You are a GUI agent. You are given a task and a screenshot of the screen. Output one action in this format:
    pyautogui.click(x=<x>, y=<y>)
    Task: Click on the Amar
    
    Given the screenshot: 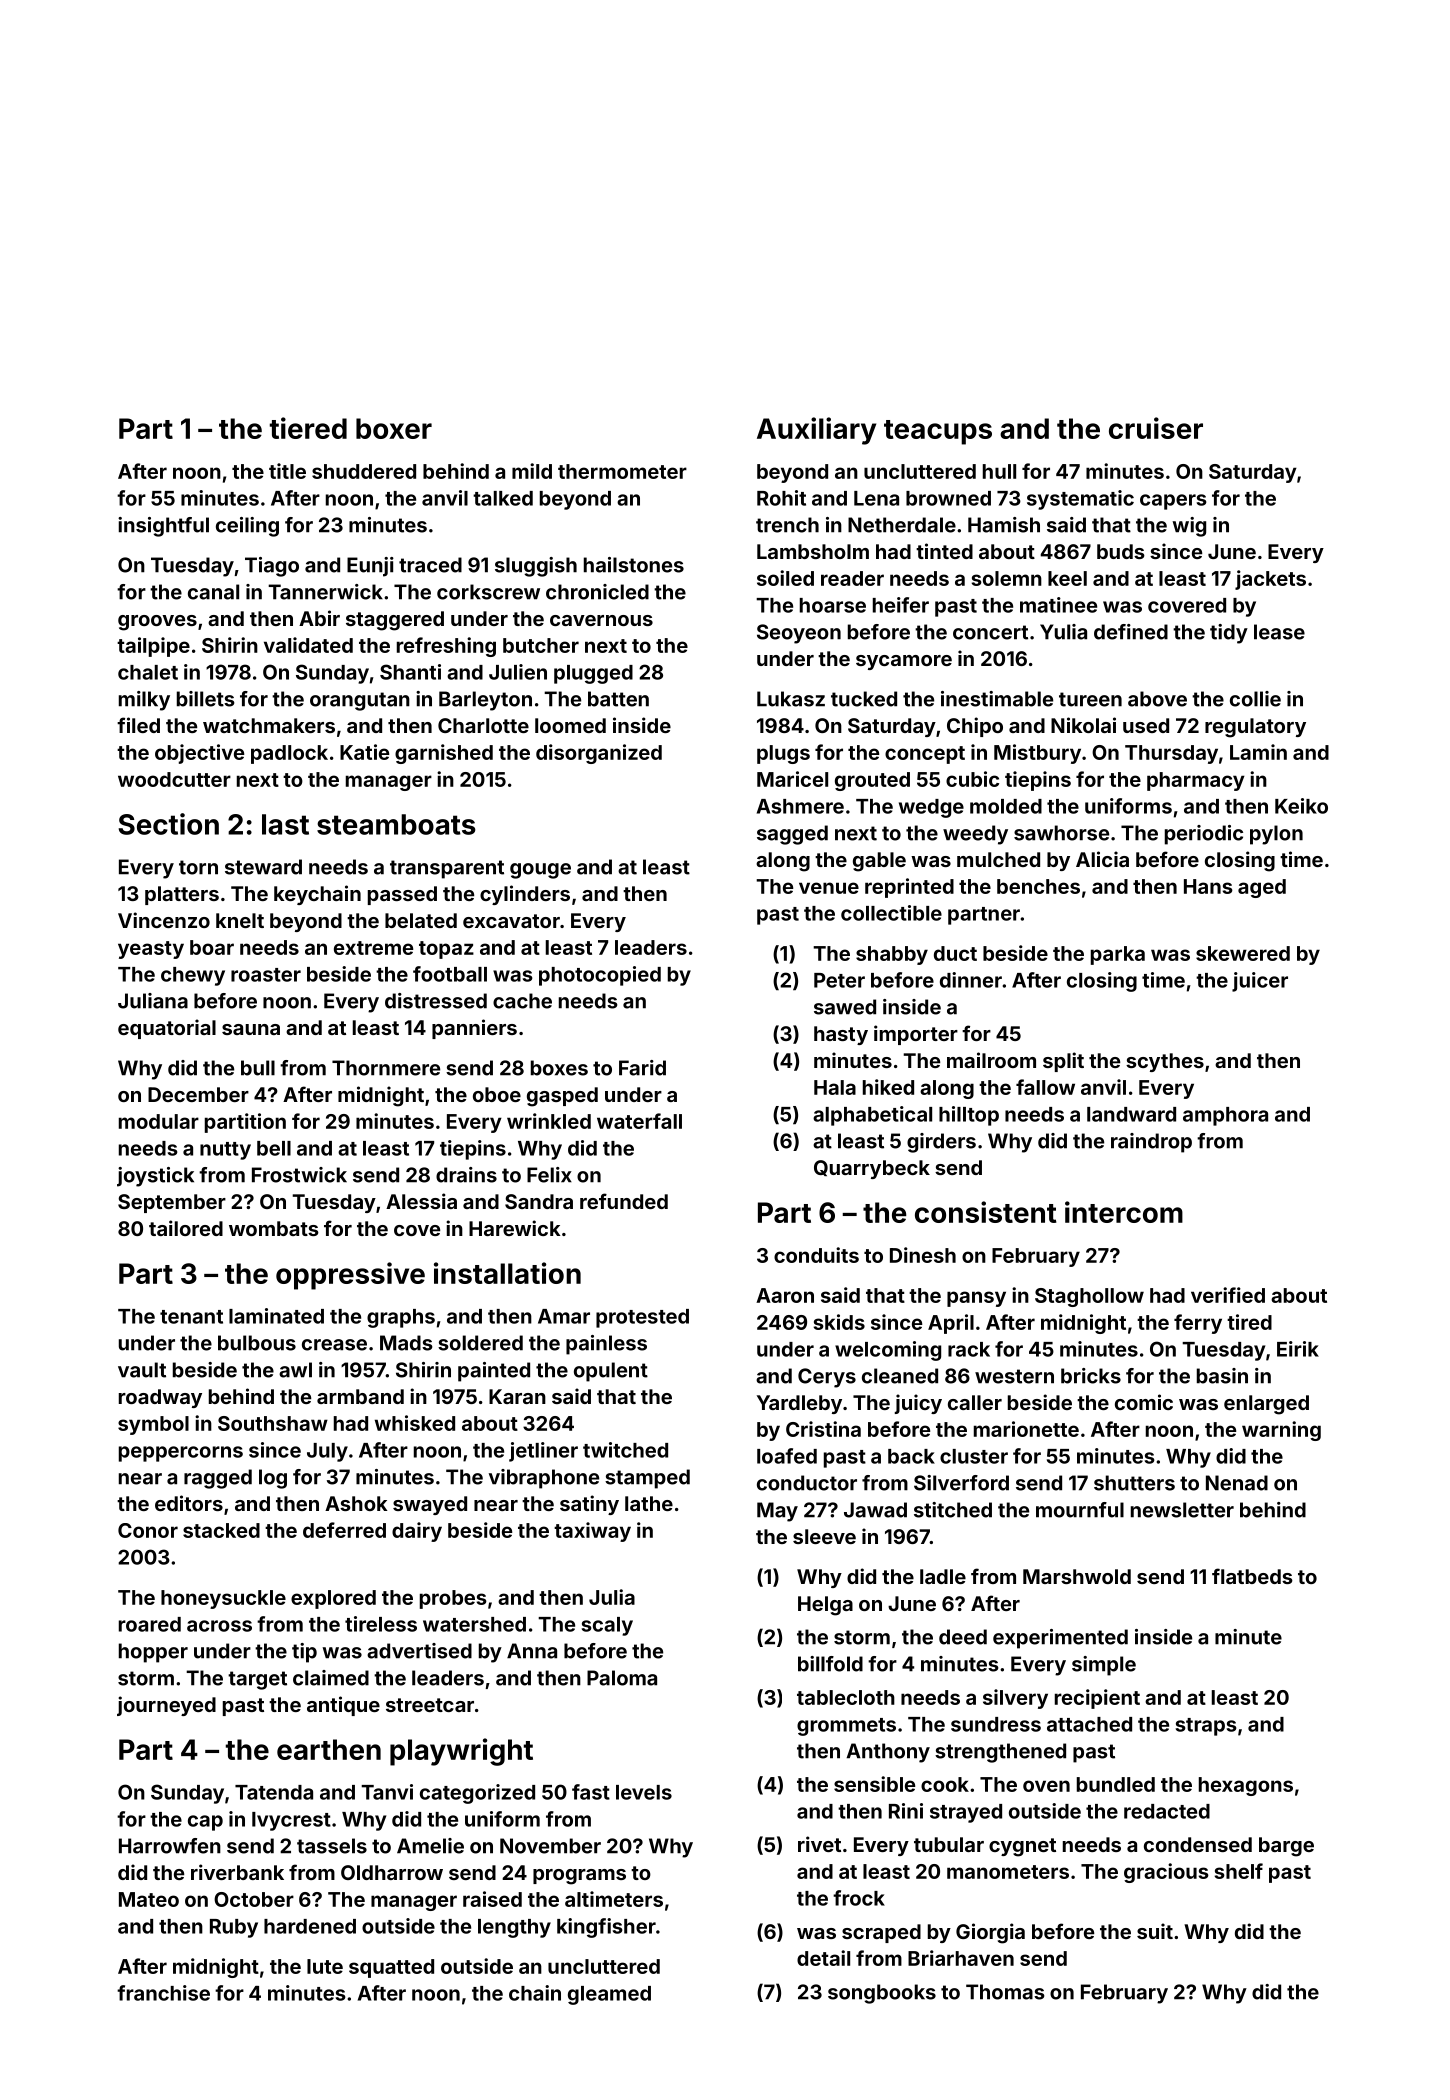 What is the action you would take?
    pyautogui.click(x=564, y=1316)
